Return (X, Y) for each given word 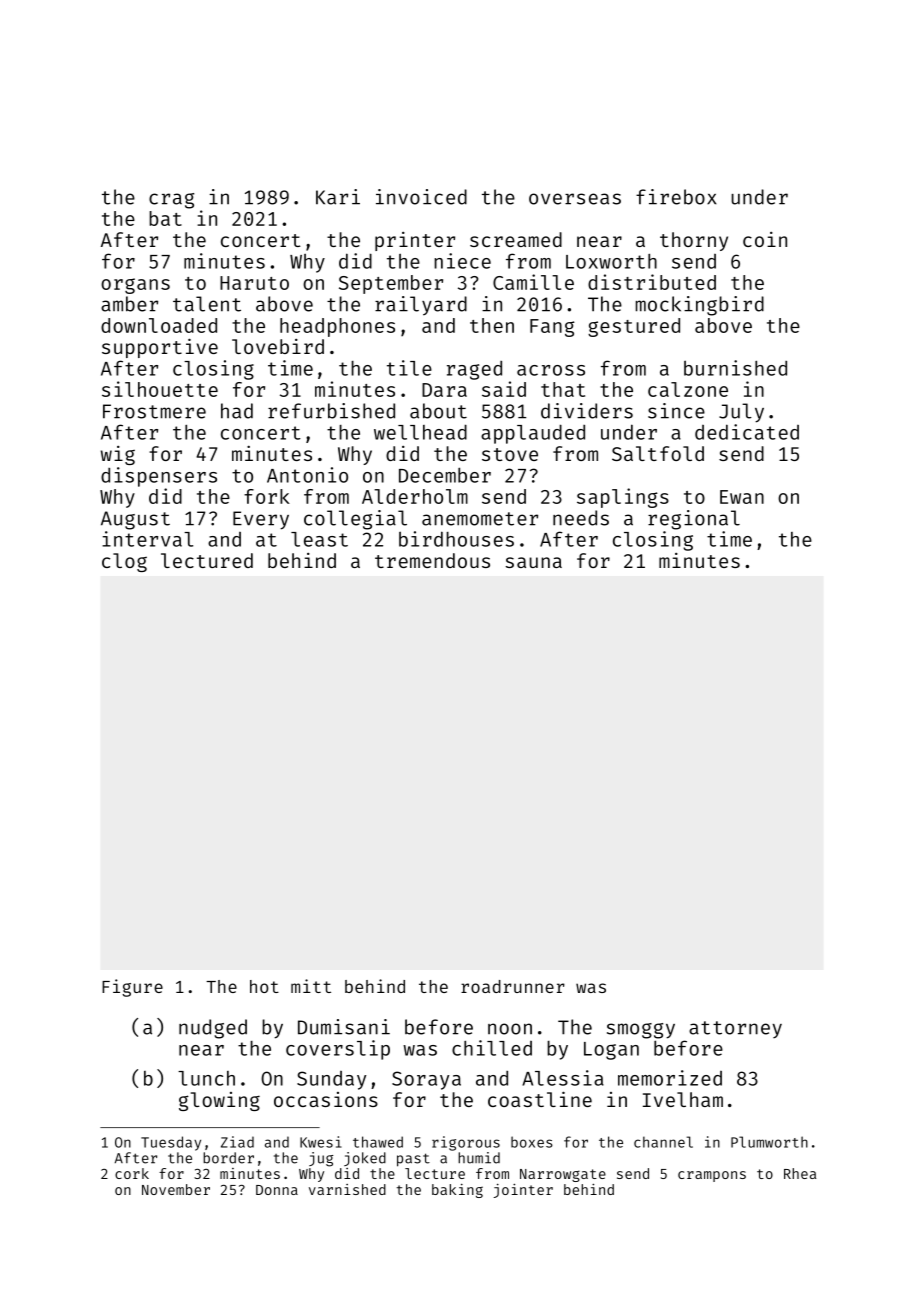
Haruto (254, 283)
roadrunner (513, 986)
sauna (534, 562)
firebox (676, 197)
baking (457, 1191)
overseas (575, 199)
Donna (277, 1190)
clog (124, 562)
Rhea (800, 1173)
